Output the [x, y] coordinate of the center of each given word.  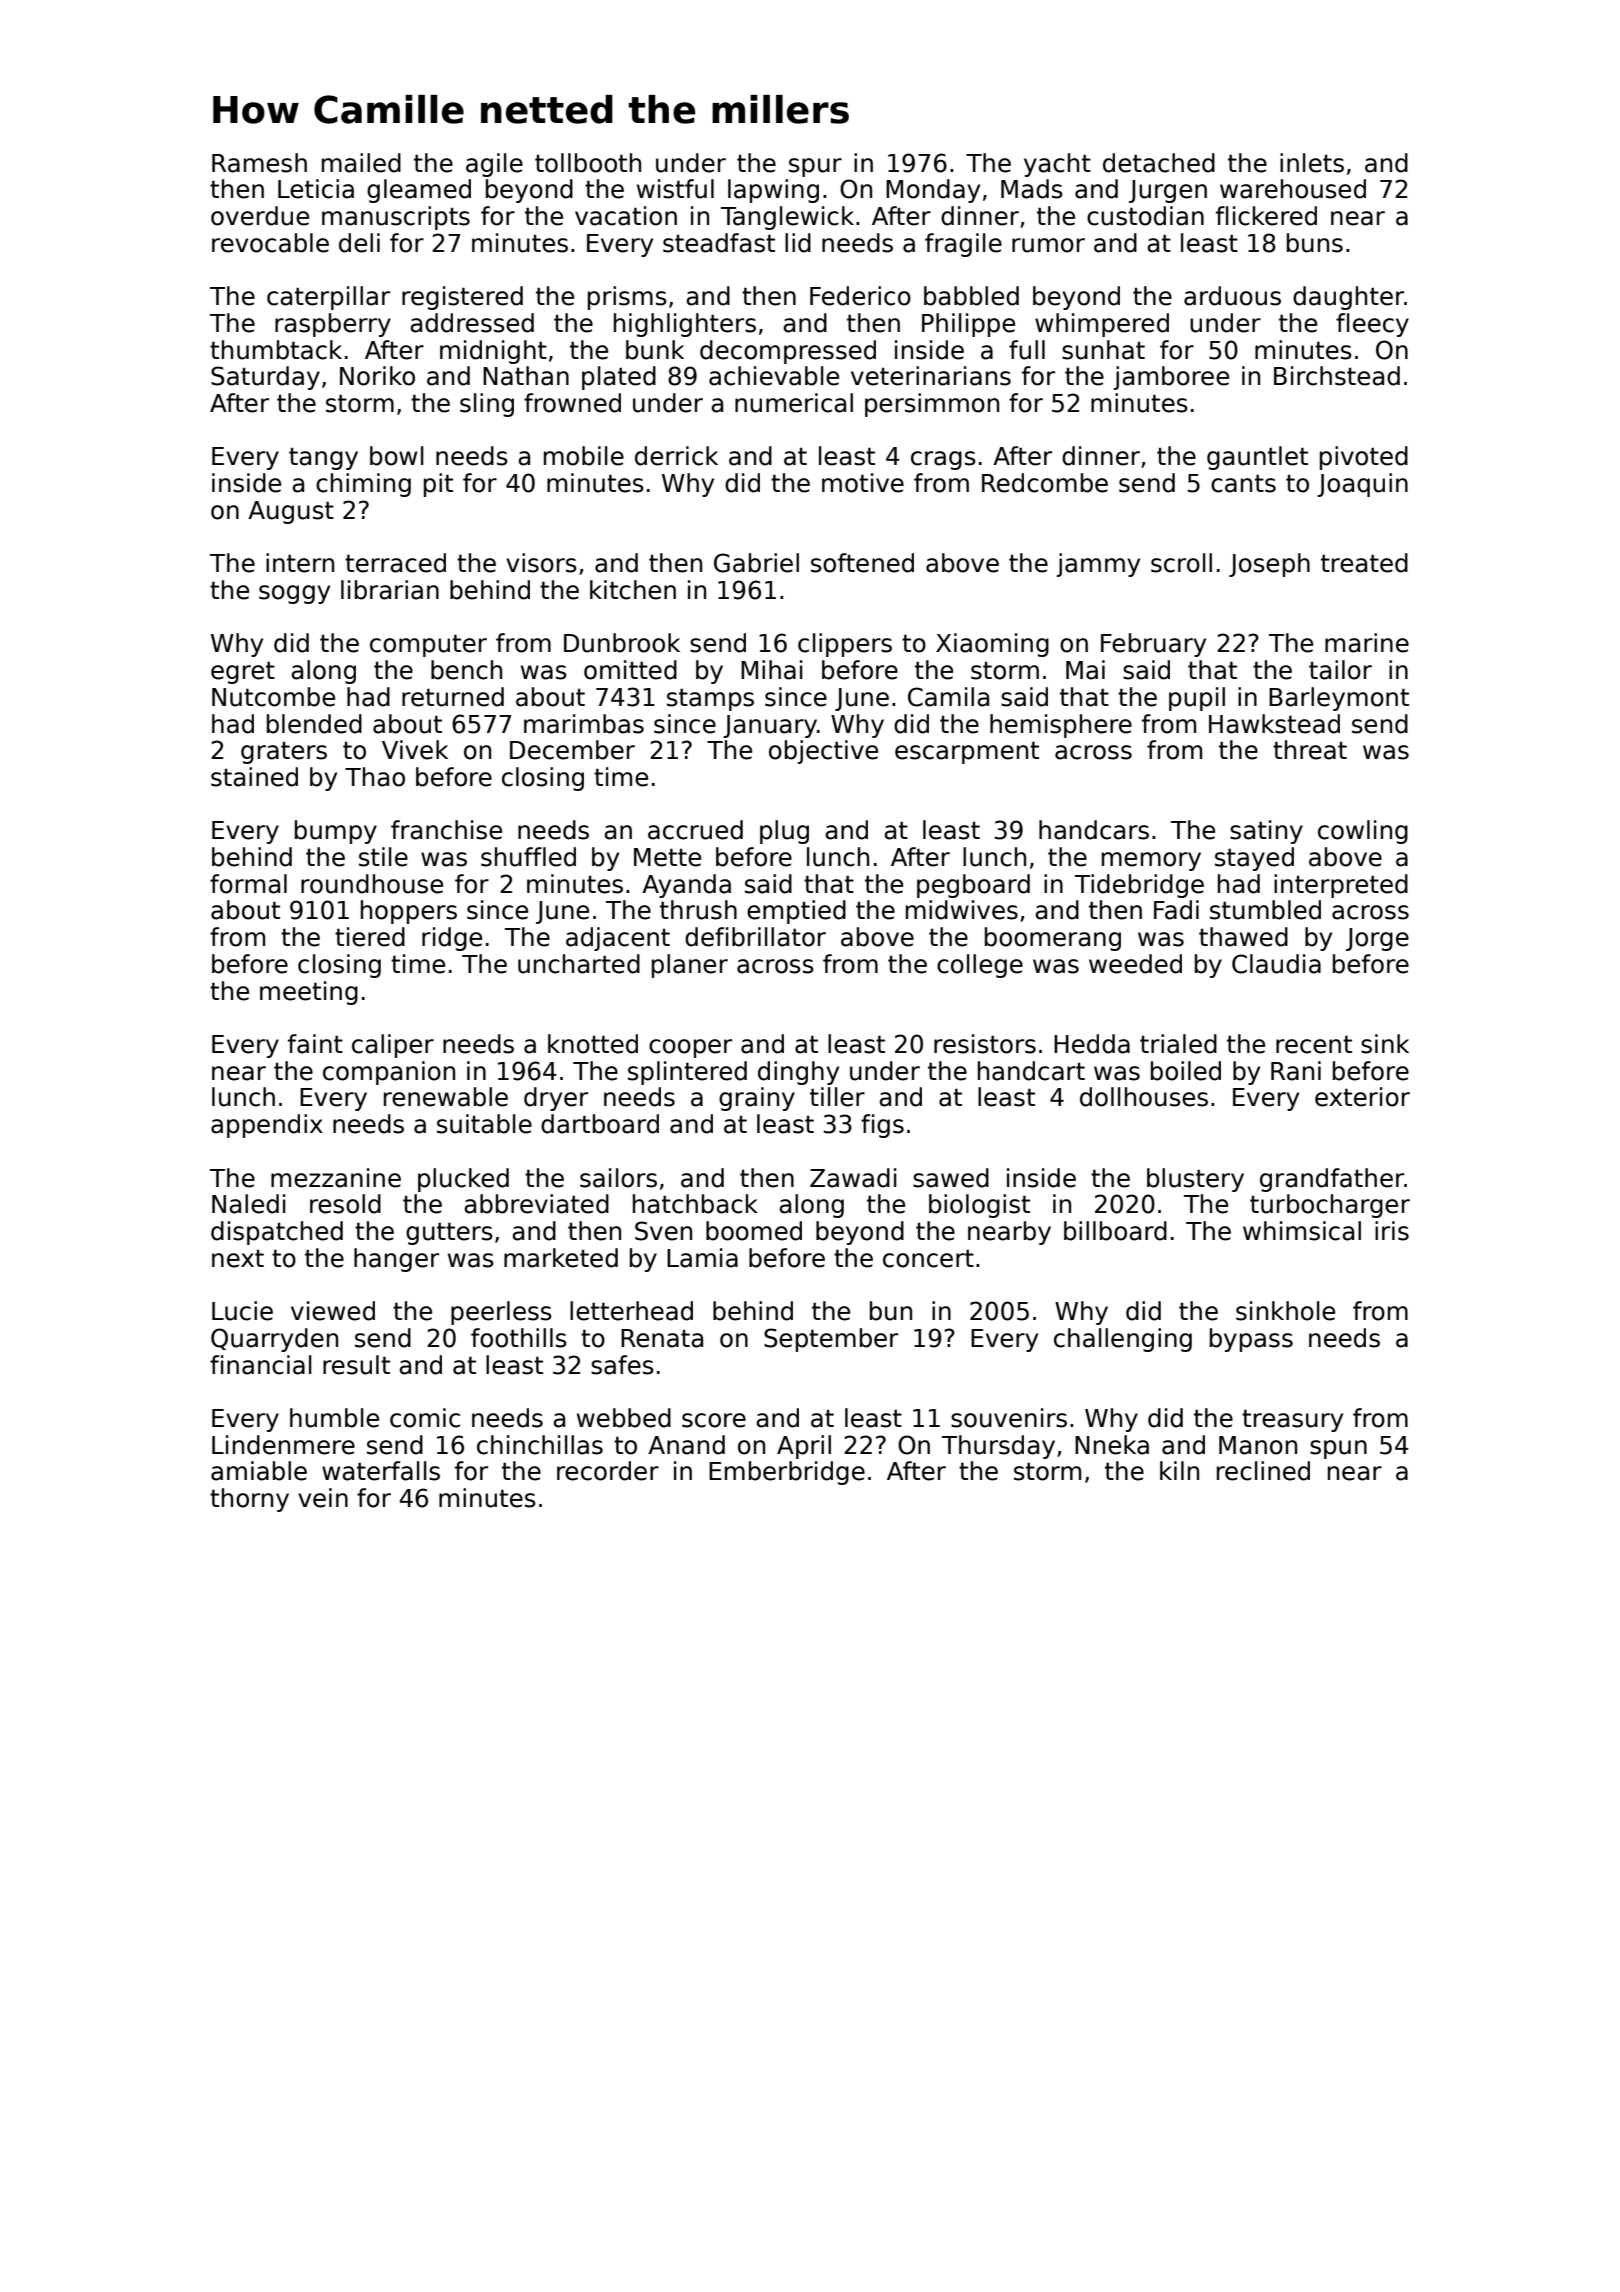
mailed [361, 163]
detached [1159, 163]
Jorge [1377, 939]
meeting [309, 993]
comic [425, 1418]
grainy [757, 1099]
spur [815, 167]
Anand [686, 1445]
